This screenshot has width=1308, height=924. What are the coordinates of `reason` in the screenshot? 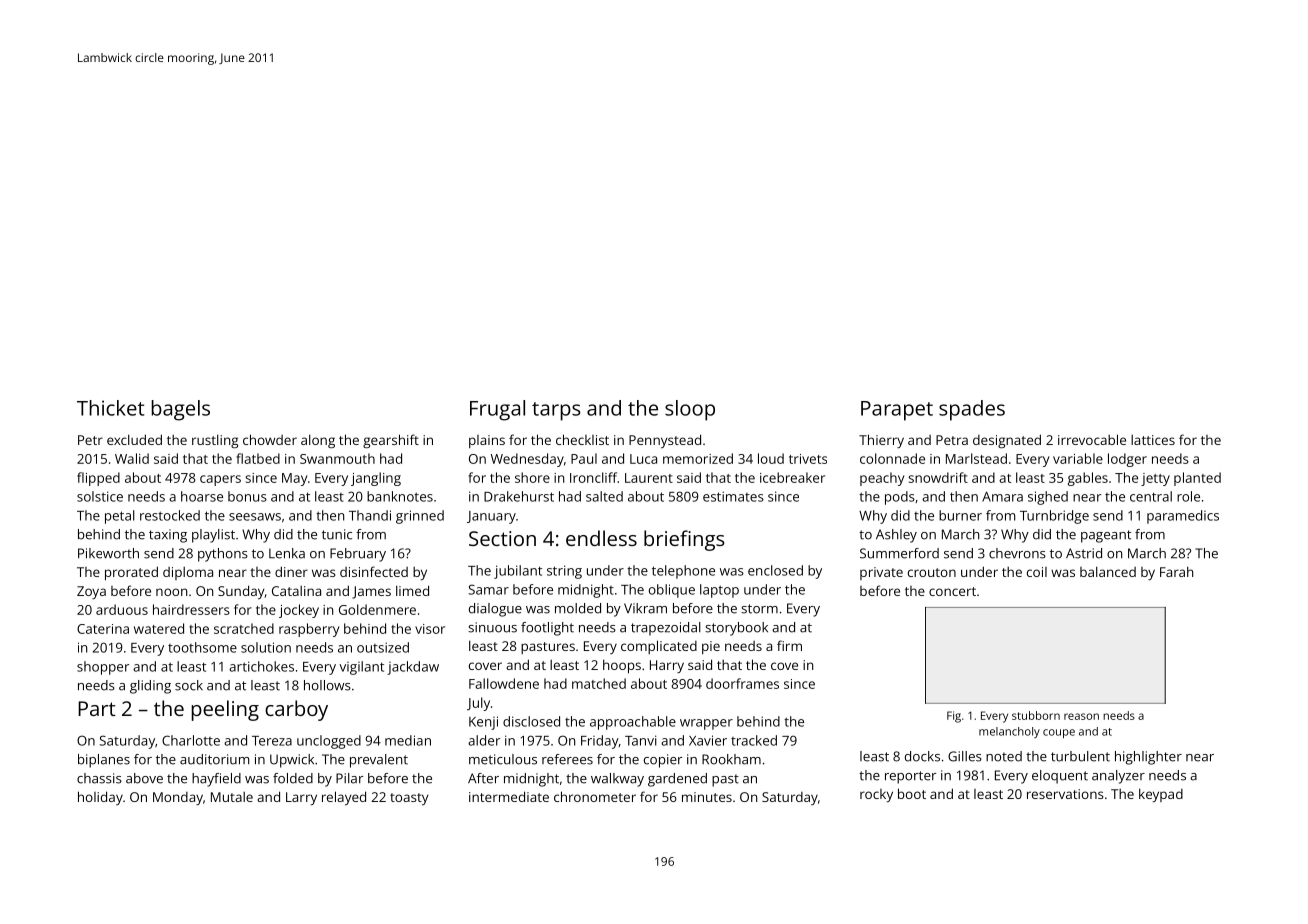 It's located at (1081, 716).
